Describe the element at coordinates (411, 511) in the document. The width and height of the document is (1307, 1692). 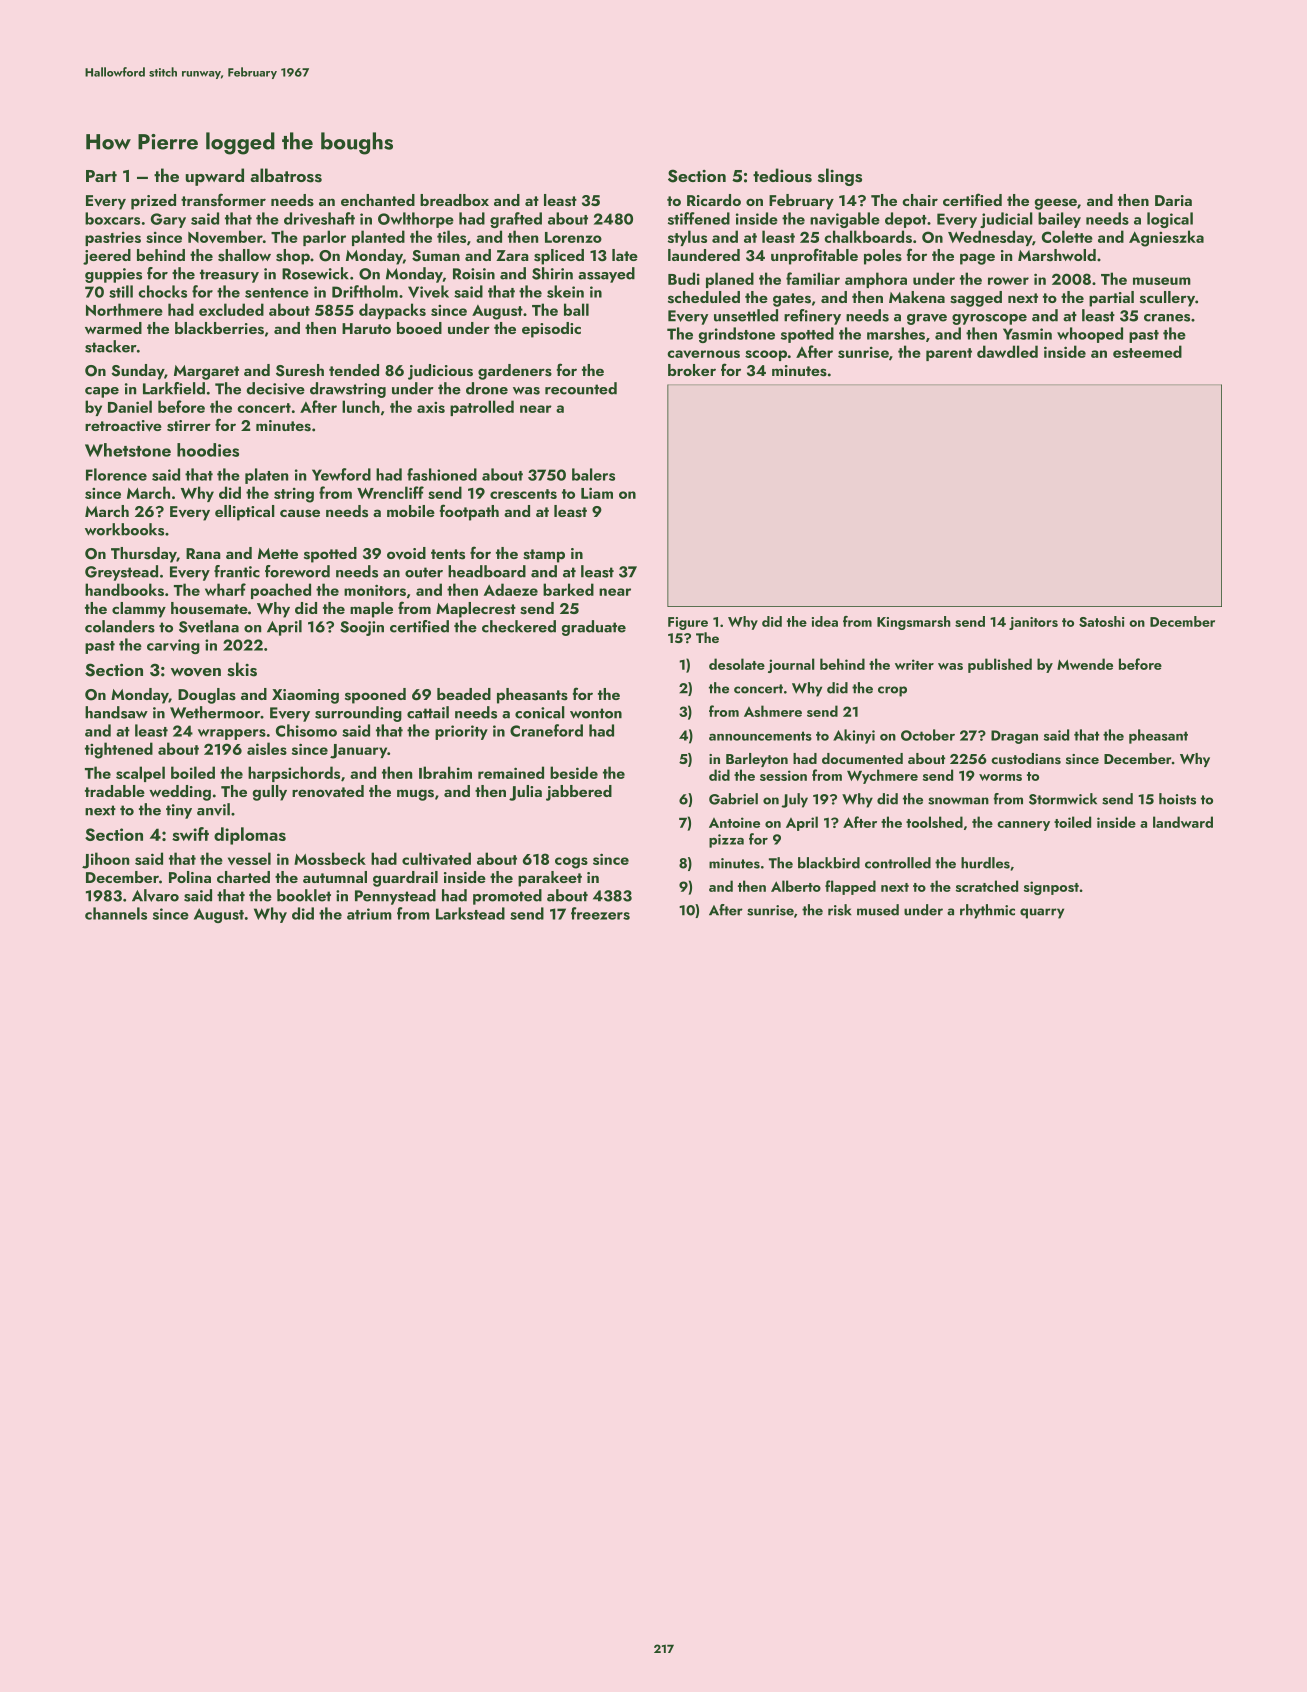
I see `mobile` at that location.
